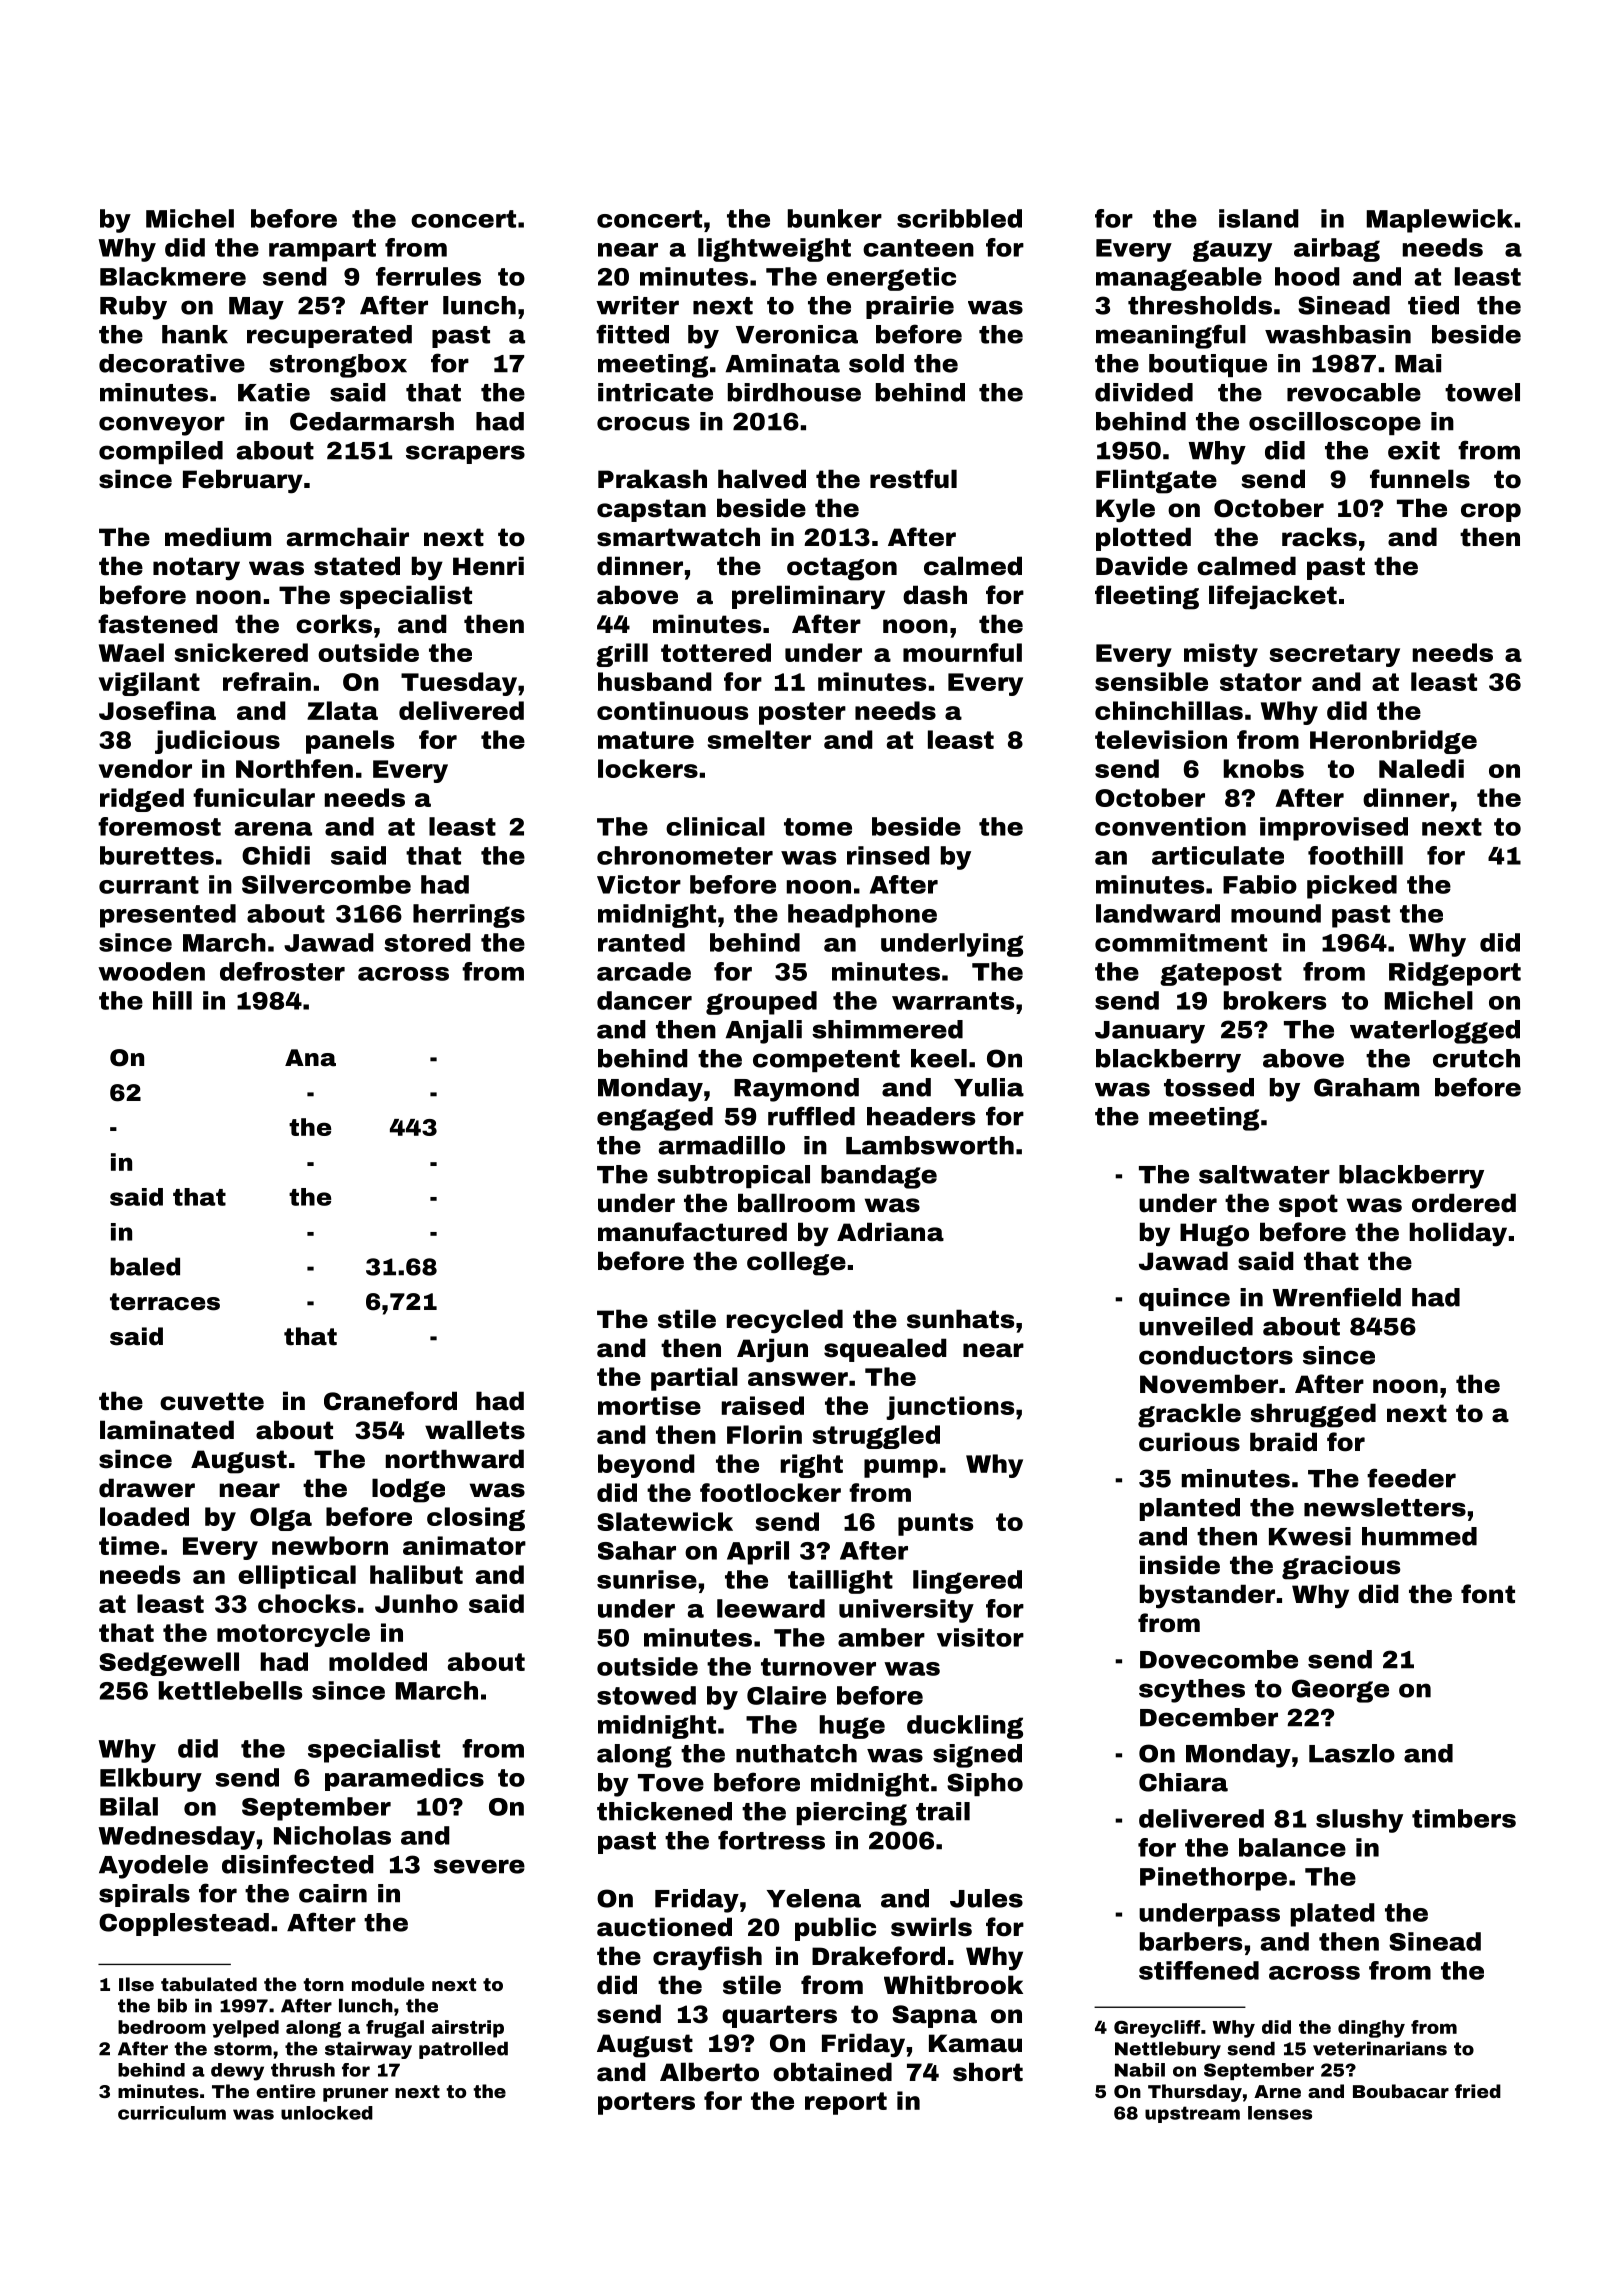 Image resolution: width=1620 pixels, height=2292 pixels. Describe the element at coordinates (913, 479) in the screenshot. I see `restful` at that location.
